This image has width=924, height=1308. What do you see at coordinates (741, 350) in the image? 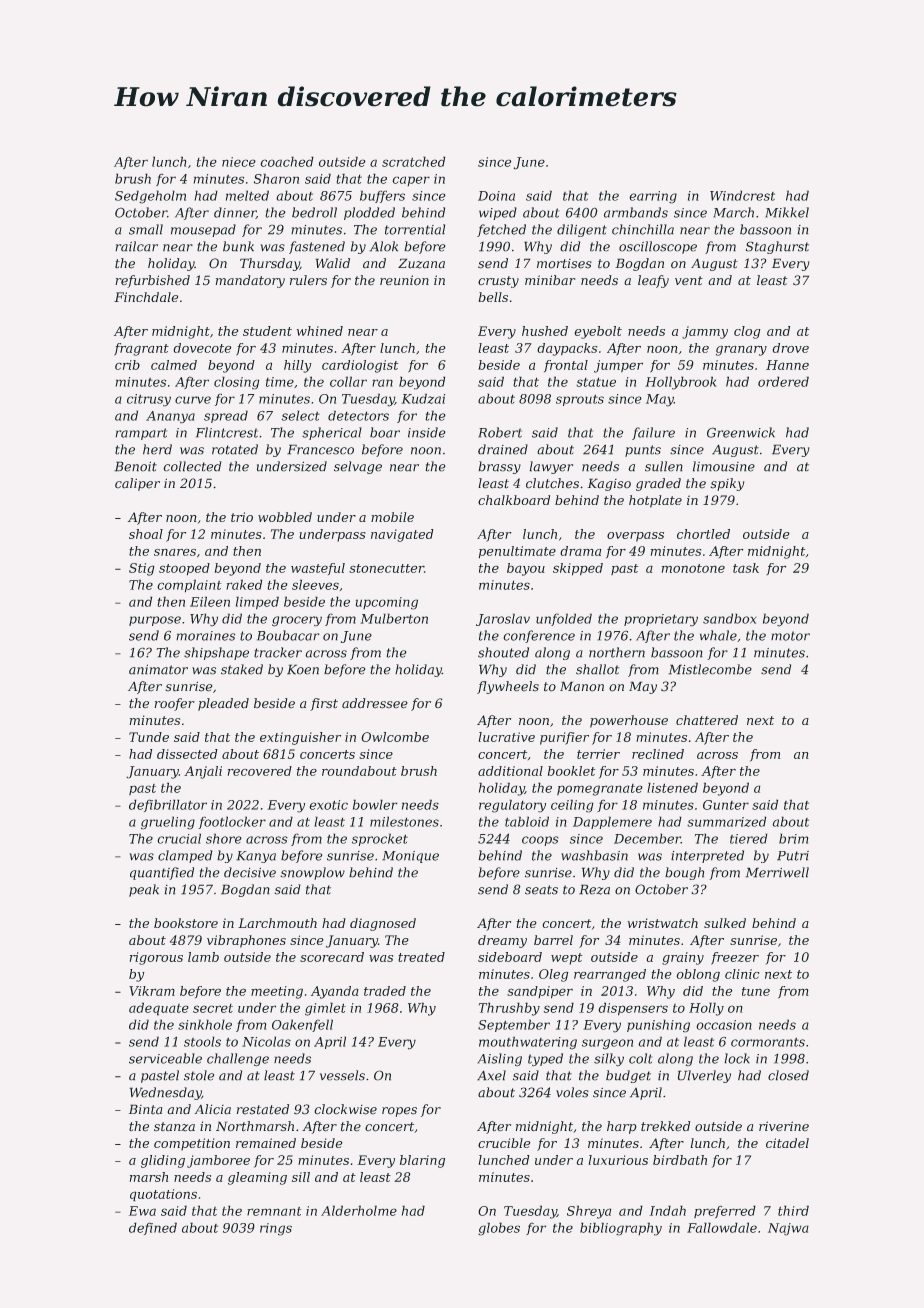
I see `granary` at bounding box center [741, 350].
